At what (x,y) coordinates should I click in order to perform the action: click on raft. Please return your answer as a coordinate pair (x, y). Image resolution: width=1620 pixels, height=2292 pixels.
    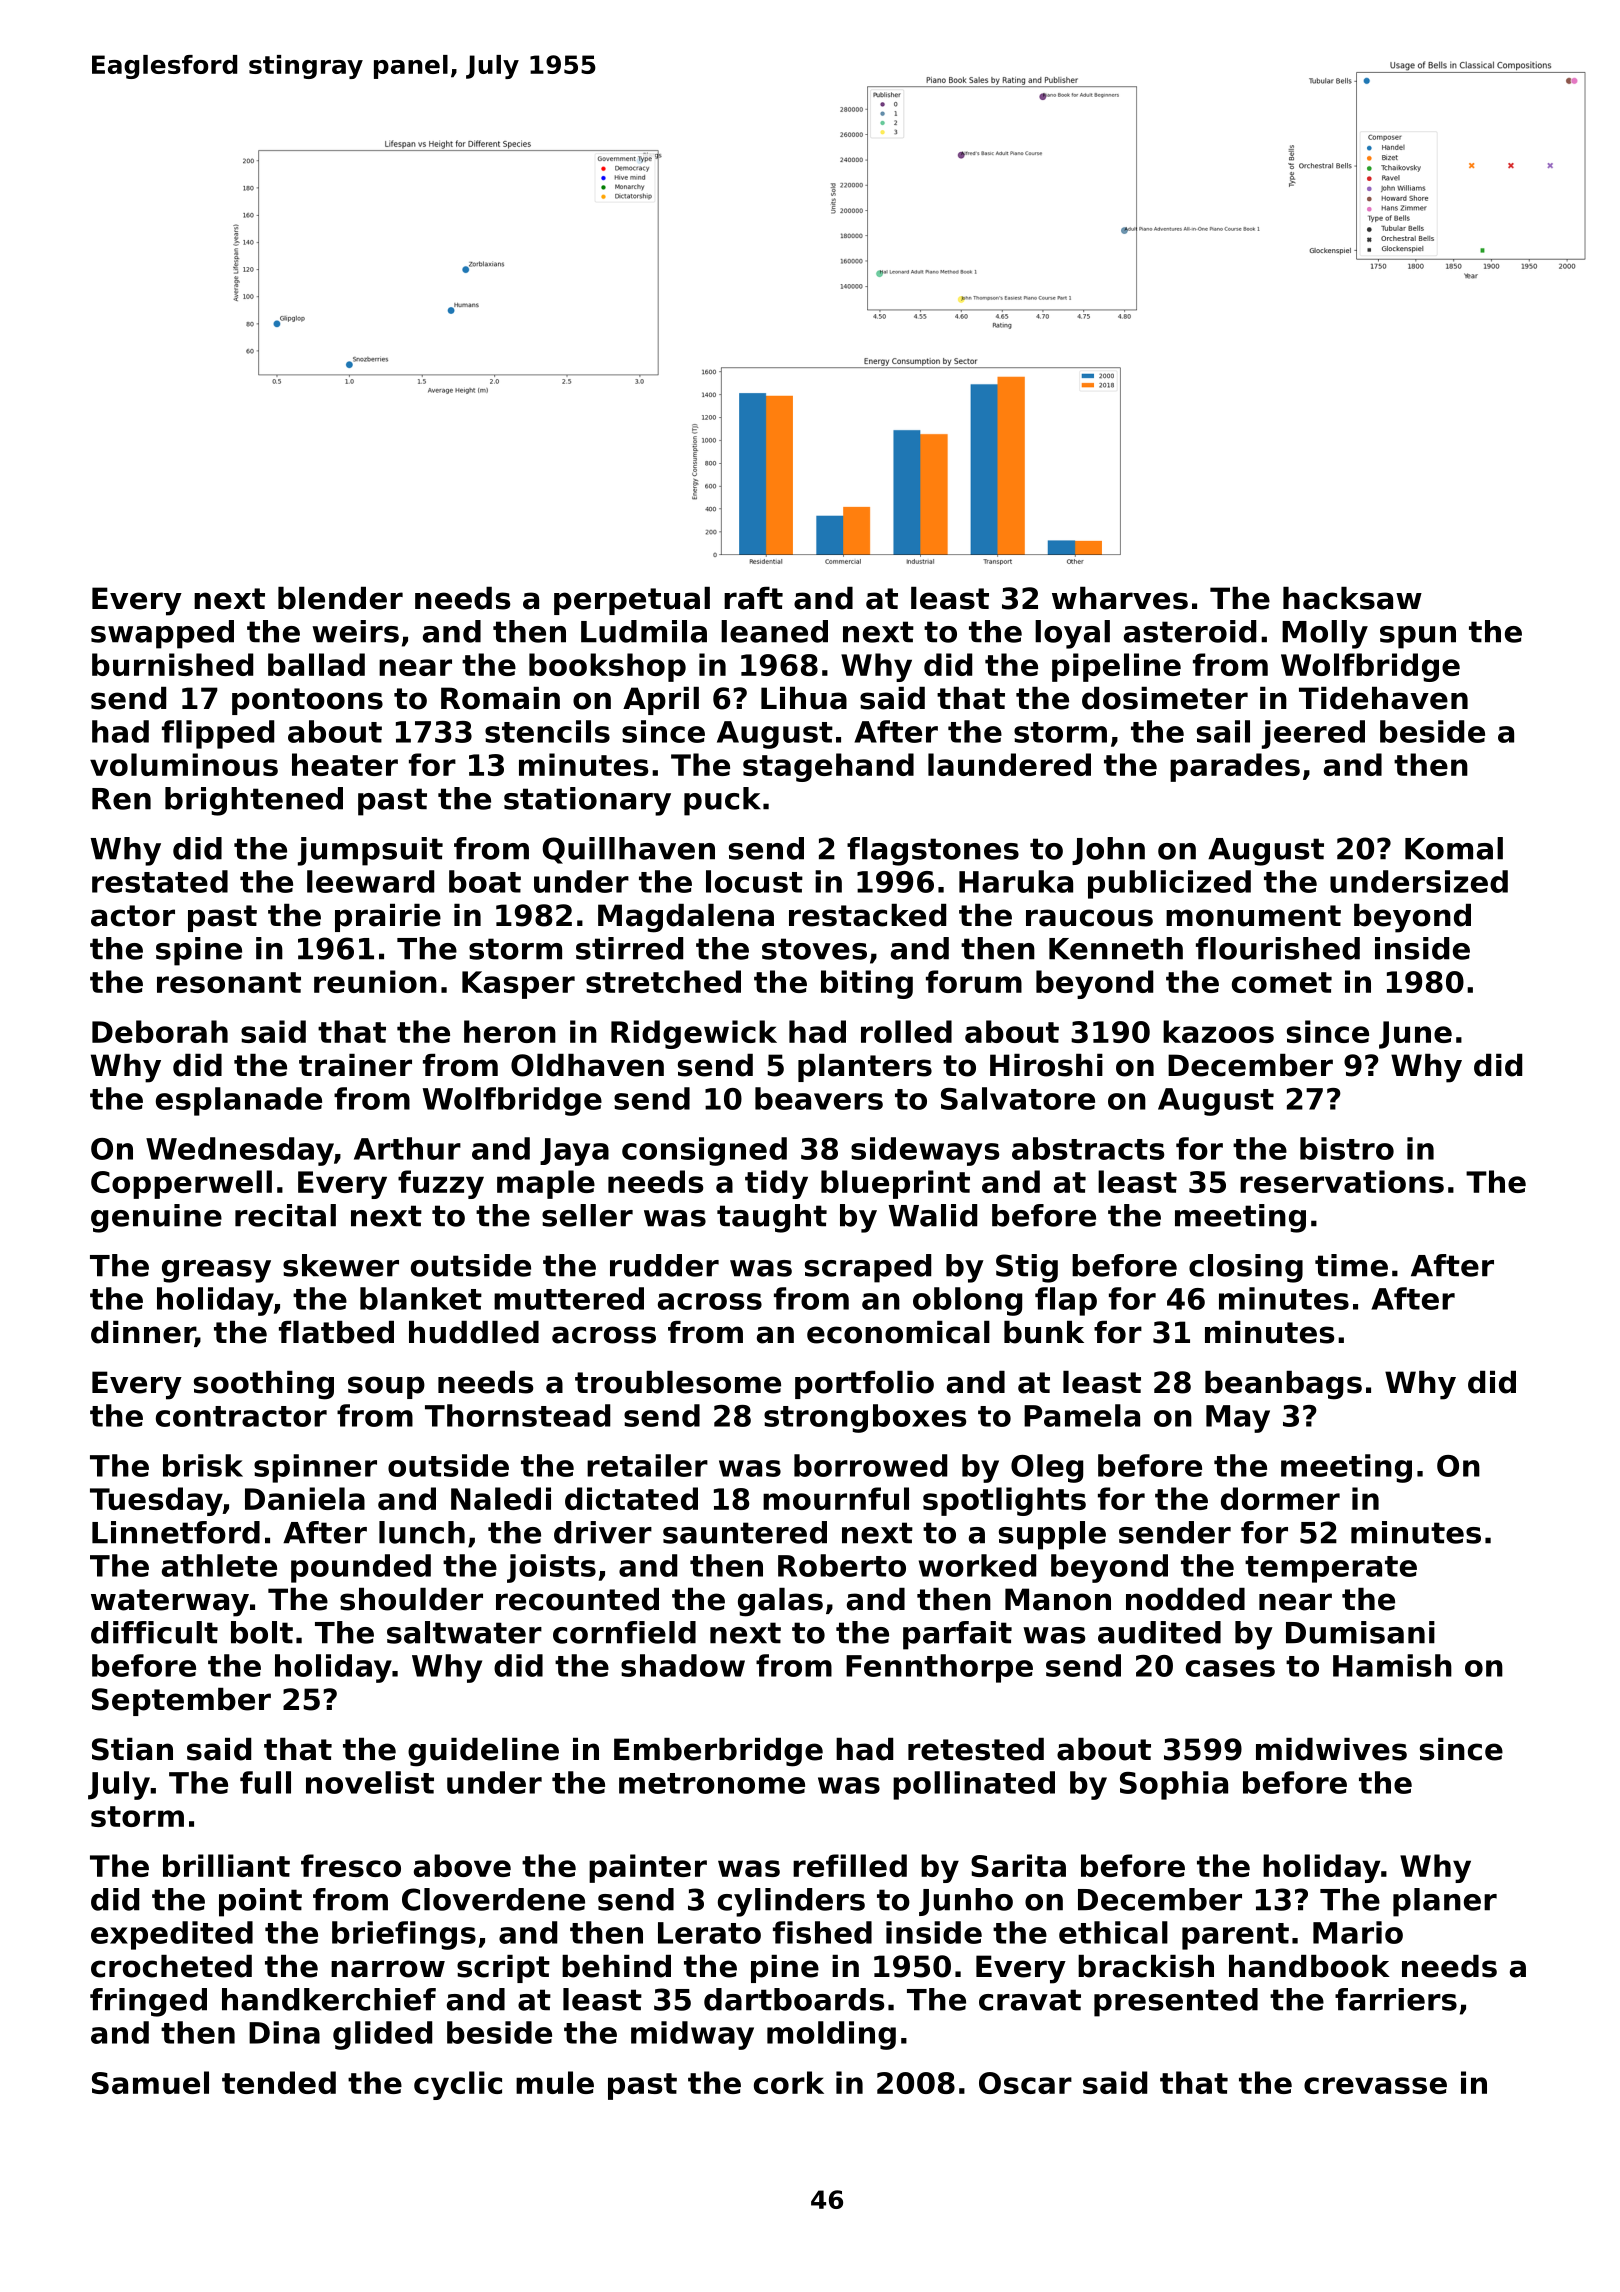
    Looking at the image, I should click on (753, 598).
